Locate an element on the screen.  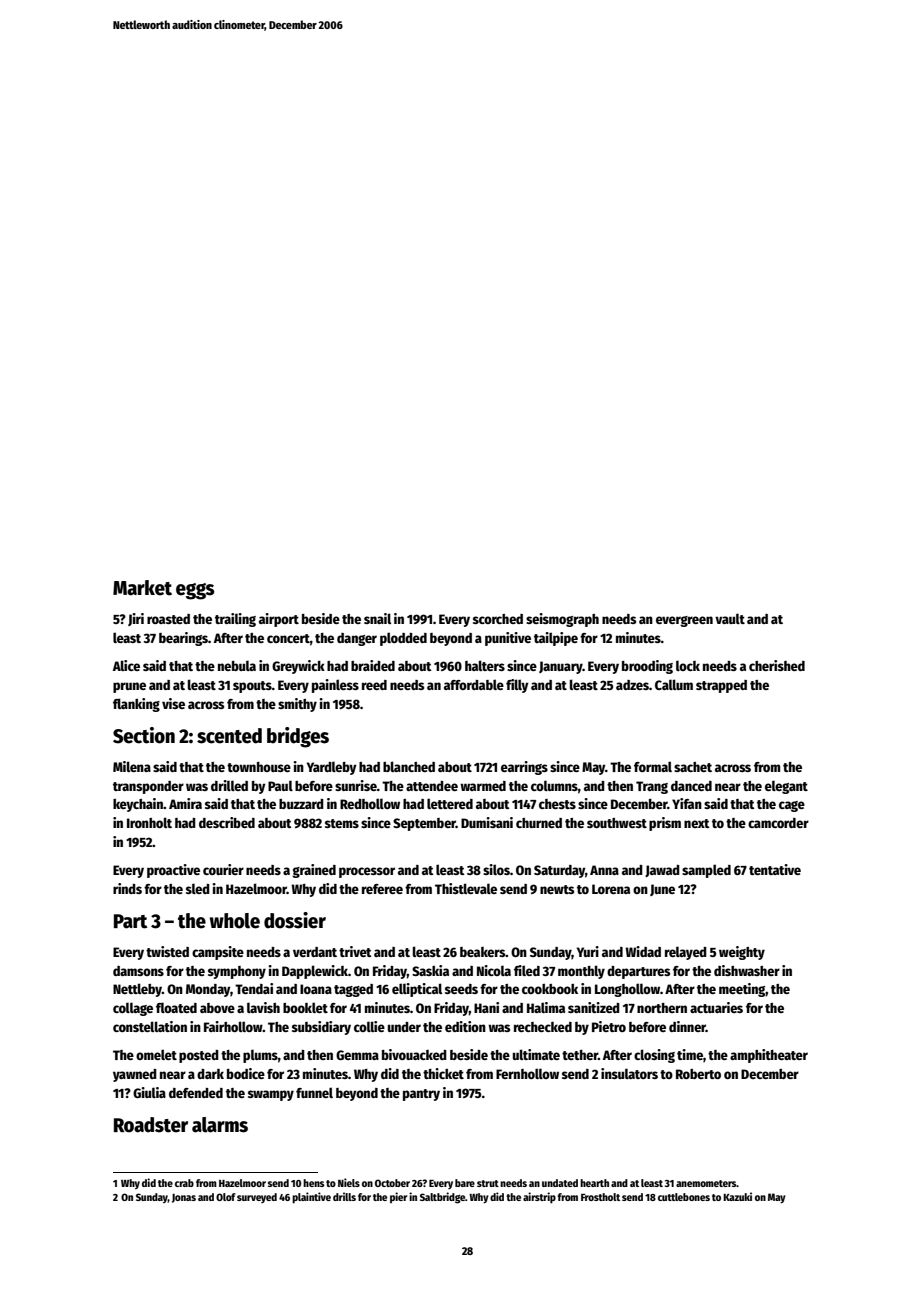
meeting is located at coordinates (742, 990).
